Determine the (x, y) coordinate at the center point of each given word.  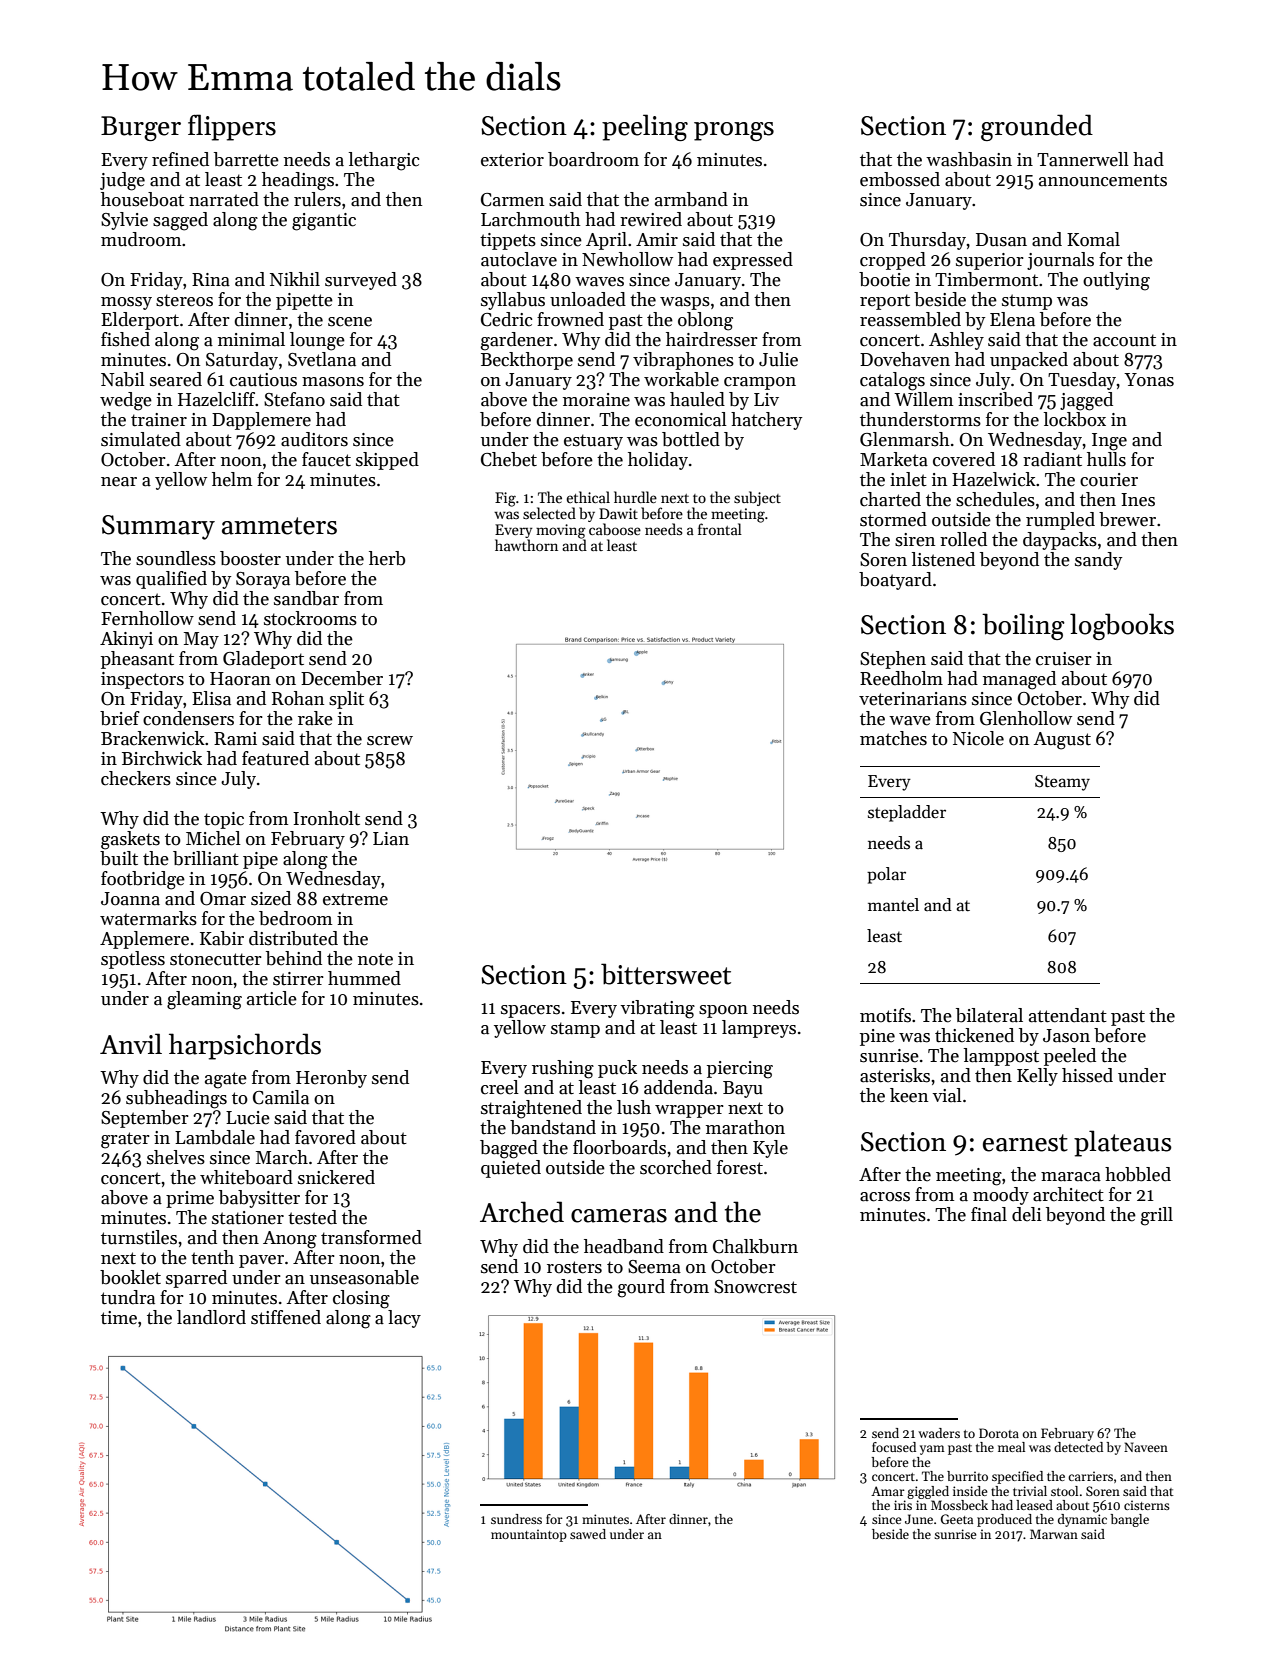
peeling (645, 127)
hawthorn (526, 545)
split (346, 700)
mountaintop (529, 1535)
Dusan (1001, 240)
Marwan (1054, 1534)
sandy (1098, 561)
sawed (588, 1534)
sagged (180, 221)
